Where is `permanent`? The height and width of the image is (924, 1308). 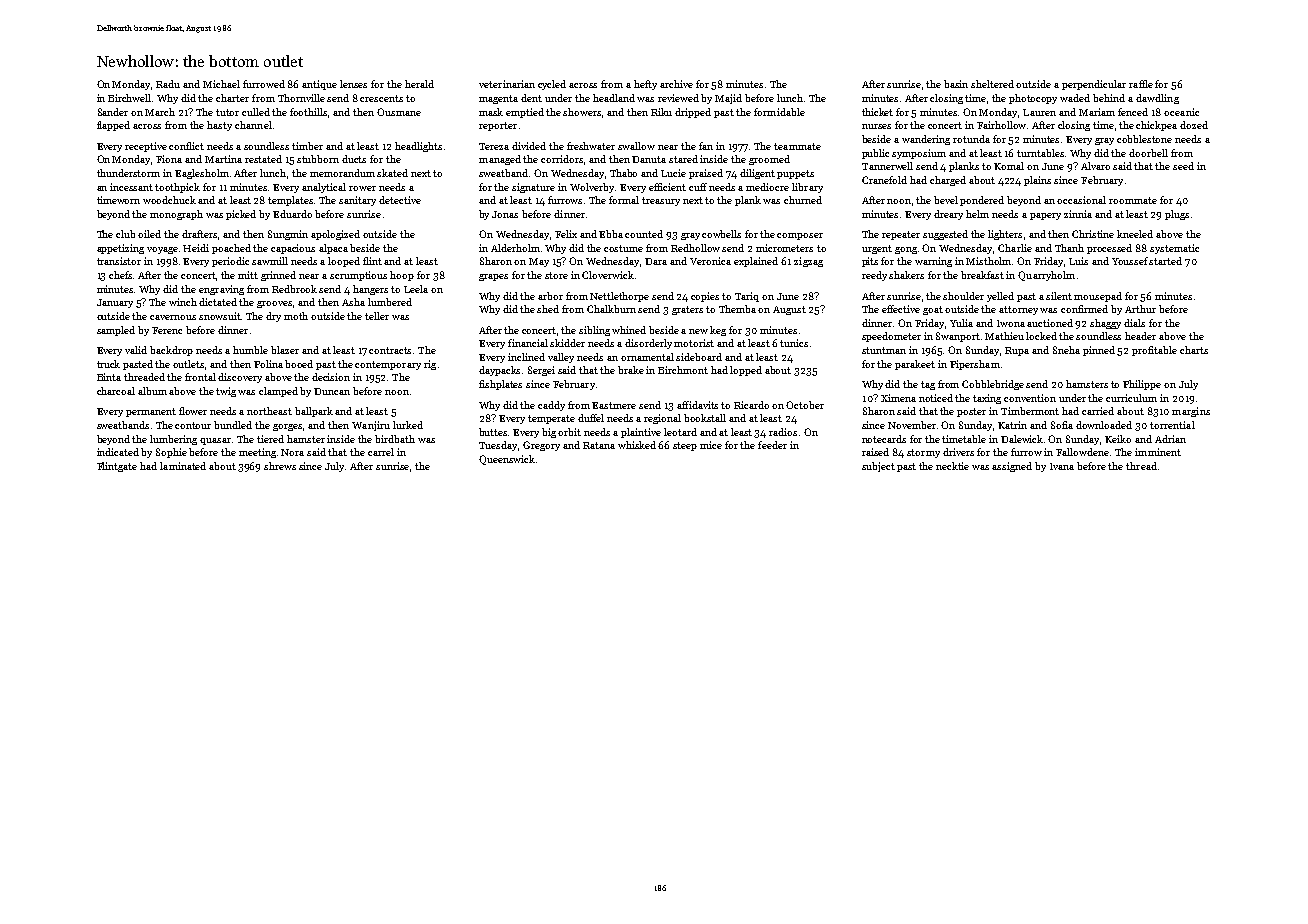 permanent is located at coordinates (151, 412).
